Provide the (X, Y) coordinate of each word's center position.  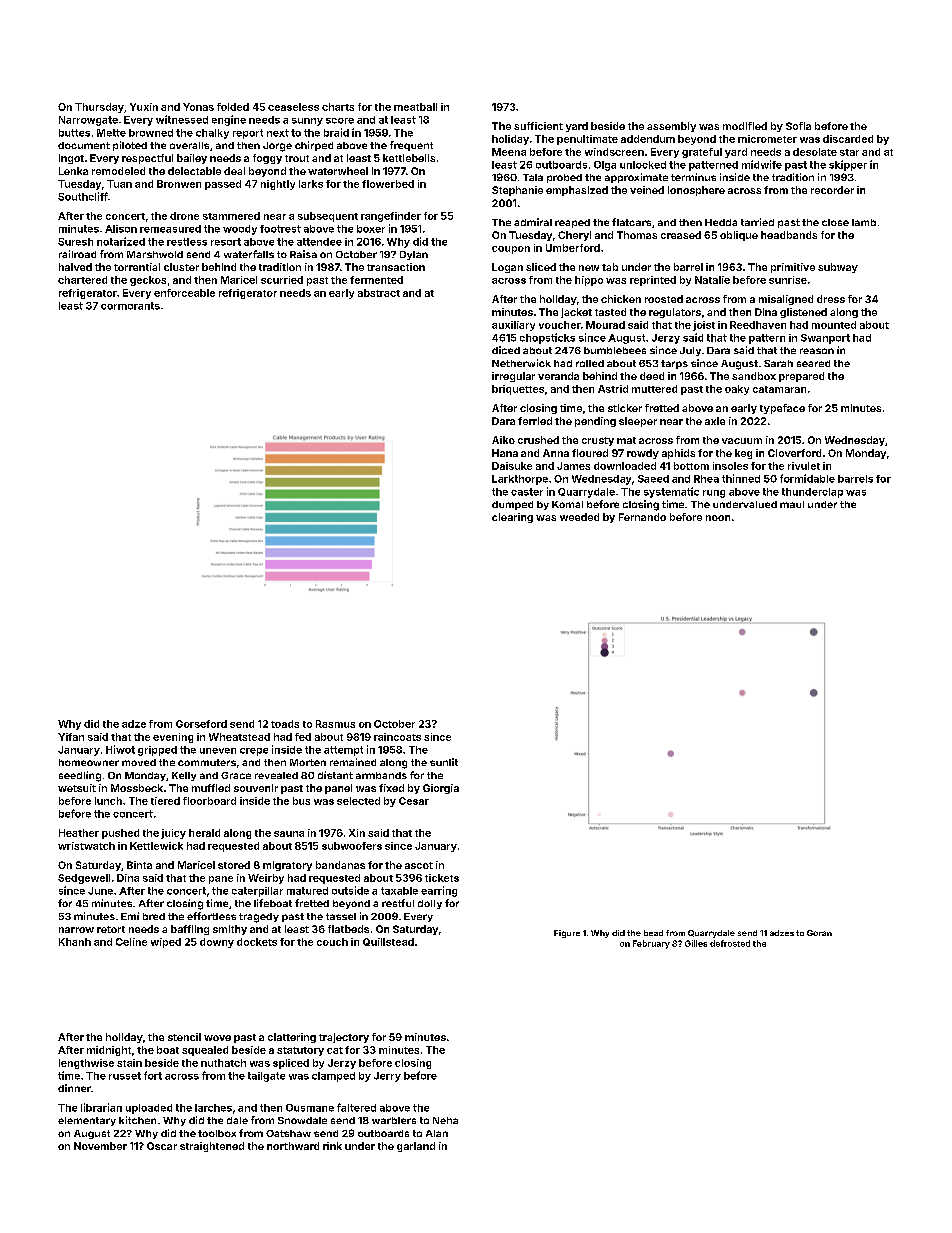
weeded (579, 517)
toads (285, 724)
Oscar (162, 1146)
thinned (741, 478)
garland (416, 1147)
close (835, 222)
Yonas (198, 107)
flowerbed (388, 184)
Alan (437, 1133)
